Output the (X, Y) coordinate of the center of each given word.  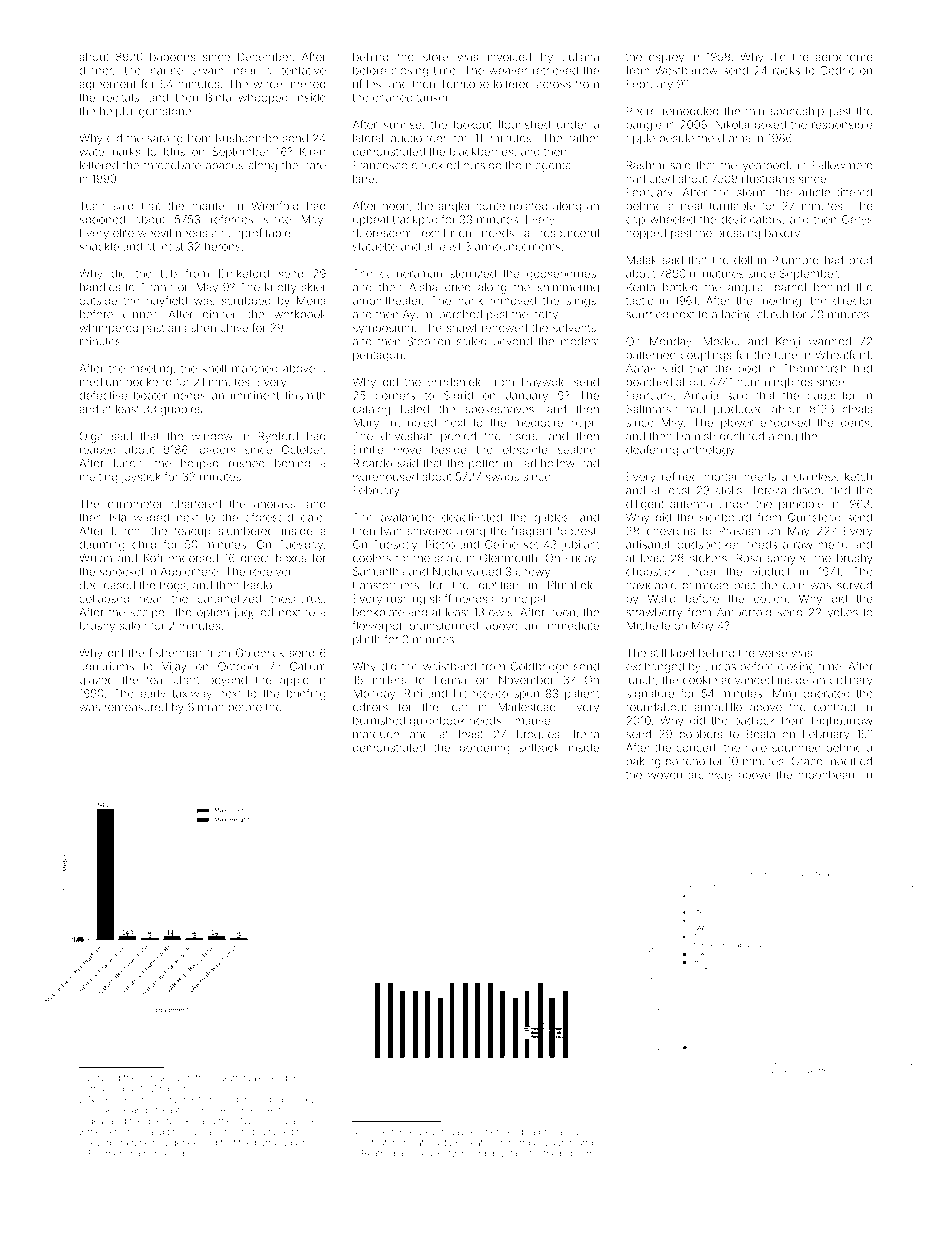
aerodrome (844, 57)
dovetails (508, 1153)
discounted (821, 490)
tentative (304, 70)
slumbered (246, 531)
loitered (513, 84)
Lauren (560, 1142)
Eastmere (108, 1153)
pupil (583, 423)
